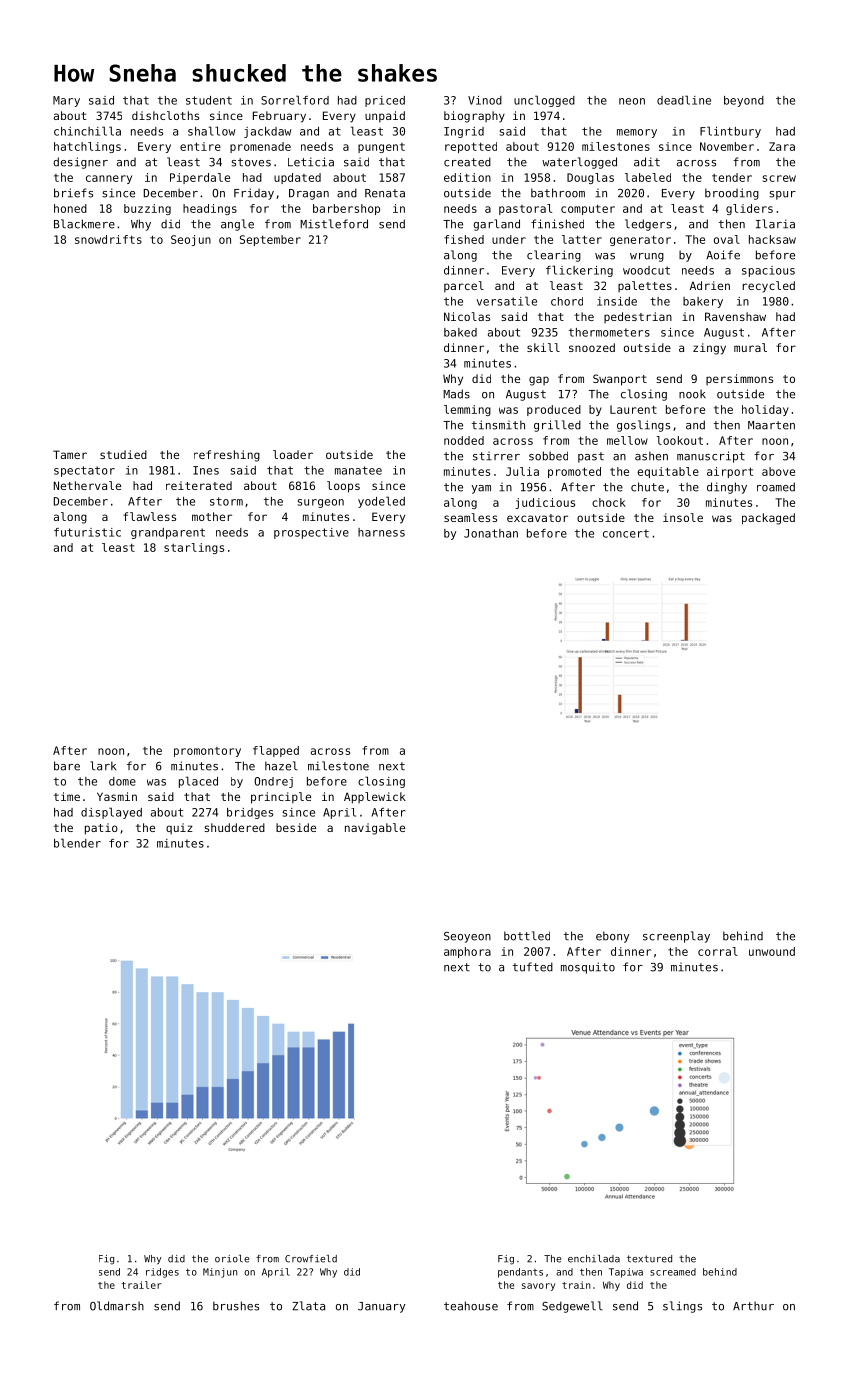  What do you see at coordinates (485, 100) in the screenshot?
I see `Vinod` at bounding box center [485, 100].
